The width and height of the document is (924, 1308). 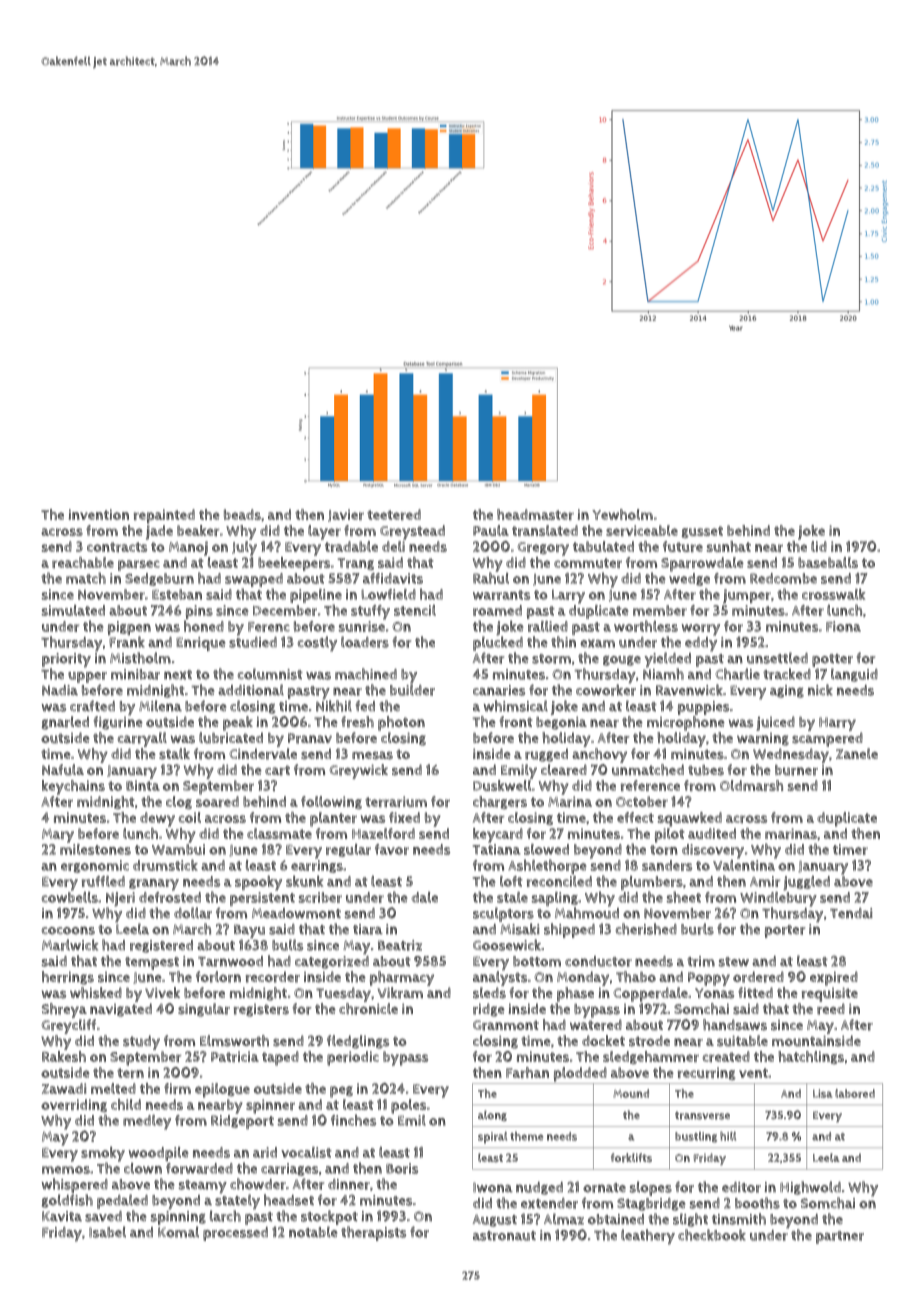 What do you see at coordinates (806, 883) in the document?
I see `juggled` at bounding box center [806, 883].
